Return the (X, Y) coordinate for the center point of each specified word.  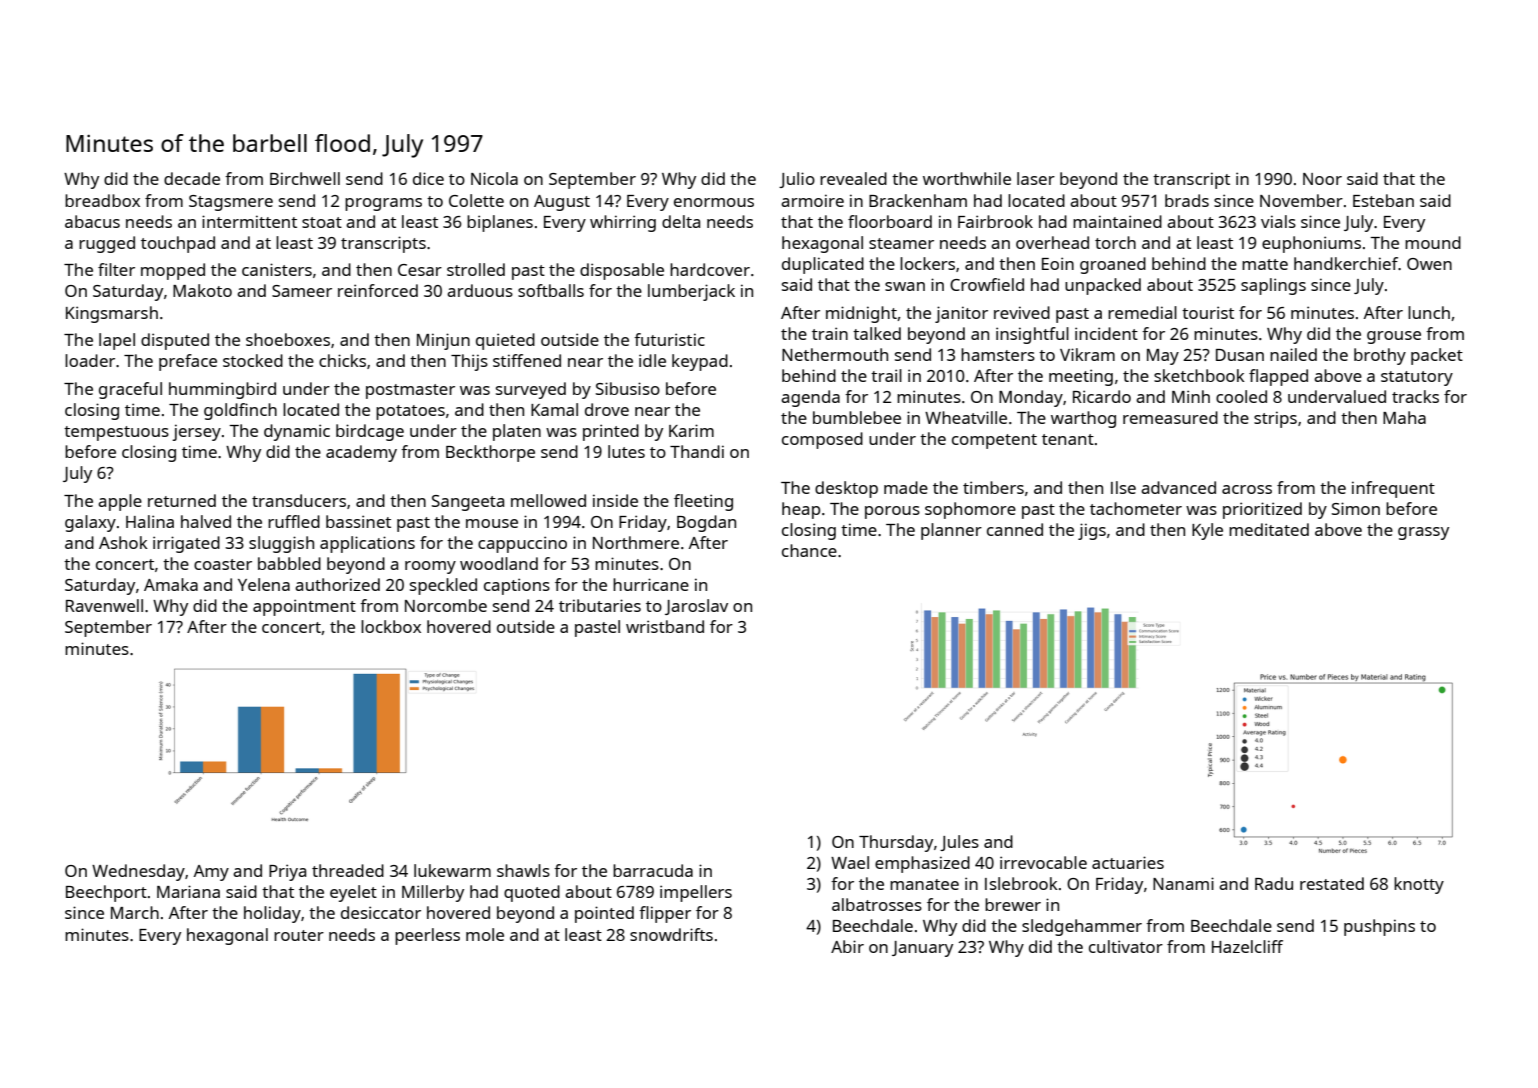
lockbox (391, 626)
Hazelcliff (1247, 946)
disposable (622, 271)
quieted (505, 341)
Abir (847, 946)
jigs (1092, 531)
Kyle (1207, 531)
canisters (277, 269)
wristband (665, 626)
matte (1265, 264)
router (299, 935)
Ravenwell (104, 605)
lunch (1429, 312)
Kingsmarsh (112, 314)
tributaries (600, 605)
